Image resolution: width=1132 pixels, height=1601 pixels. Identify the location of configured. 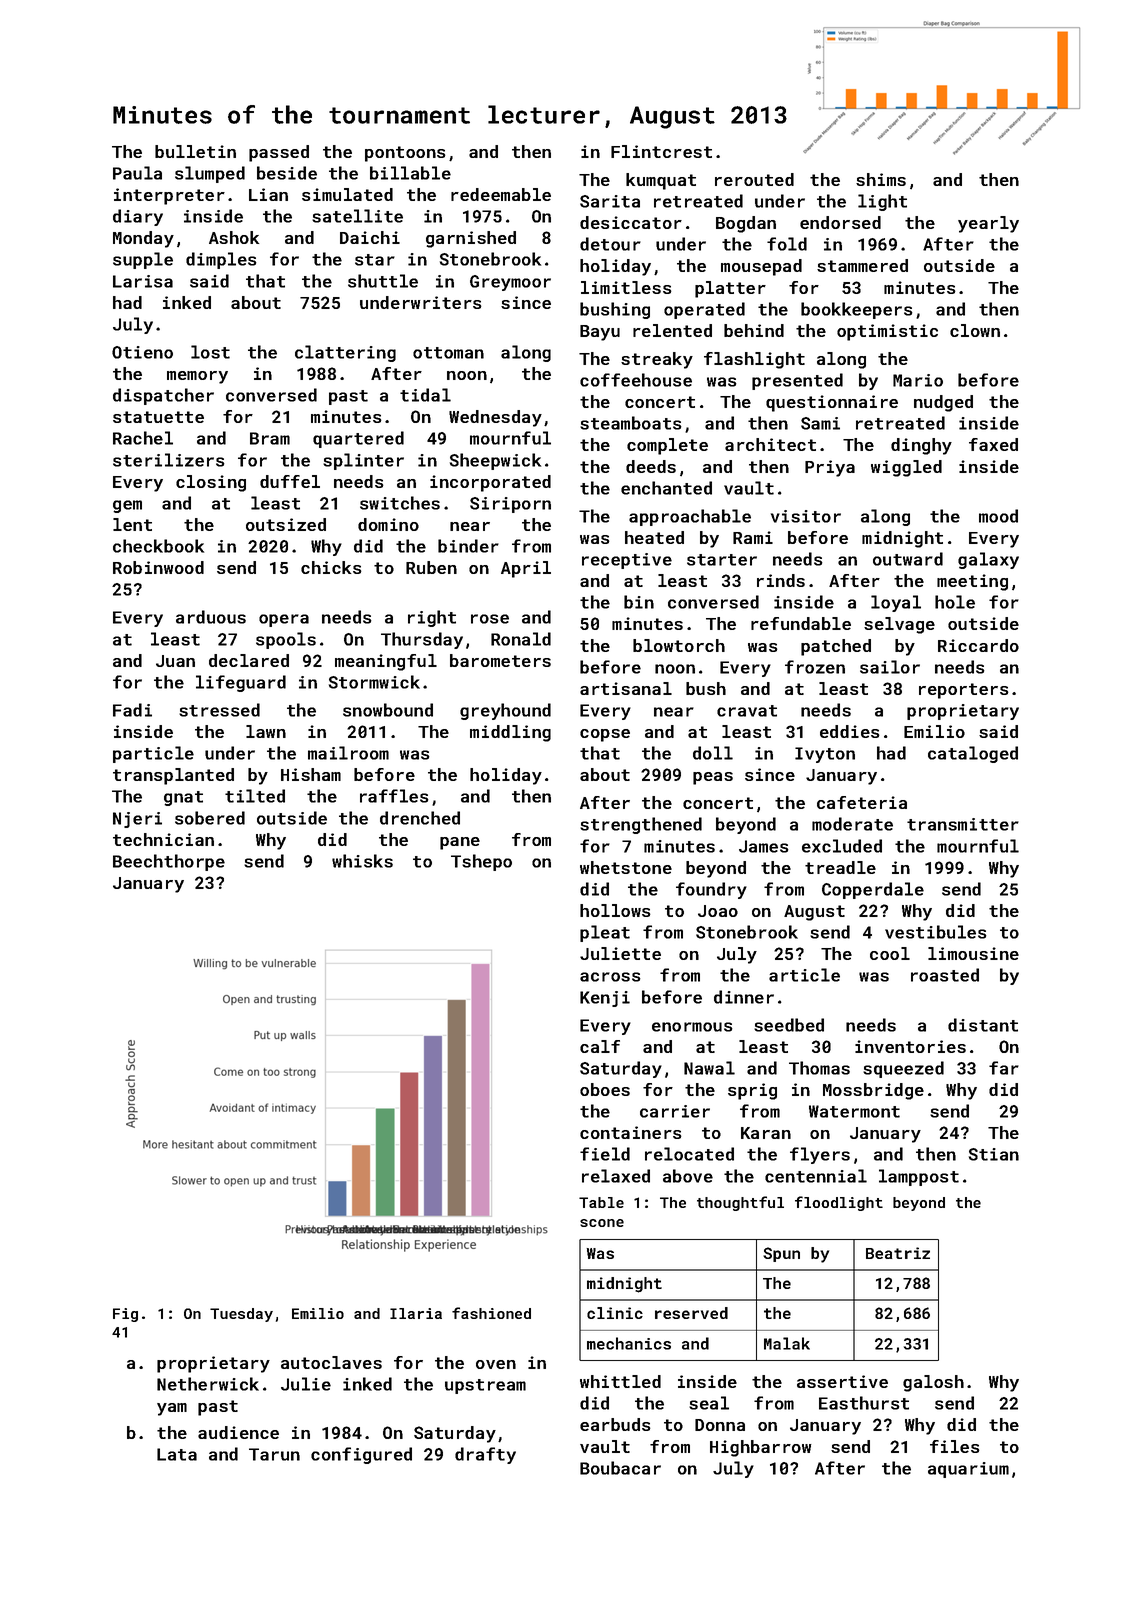
(361, 1455).
